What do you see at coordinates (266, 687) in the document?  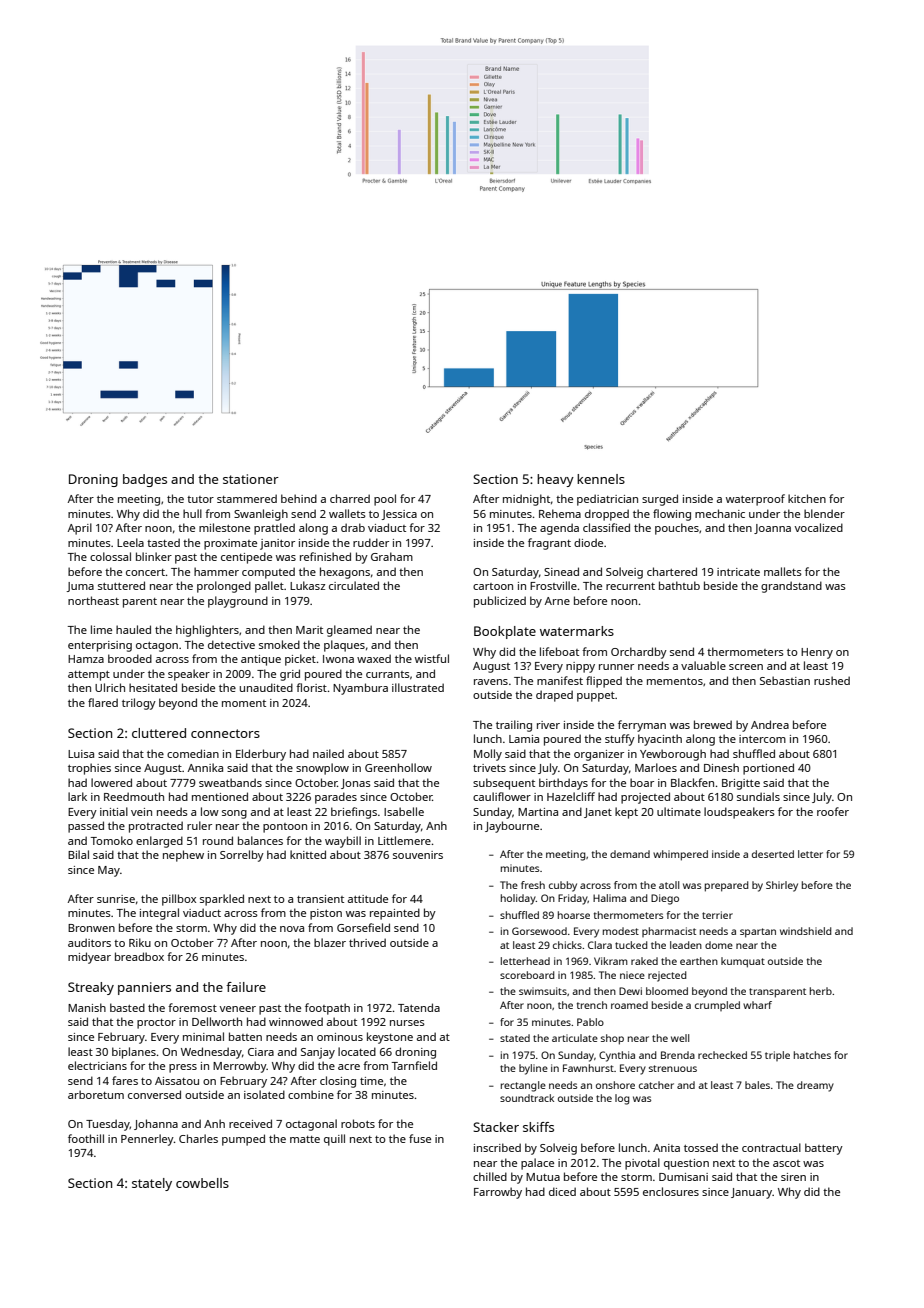 I see `unaudited` at bounding box center [266, 687].
